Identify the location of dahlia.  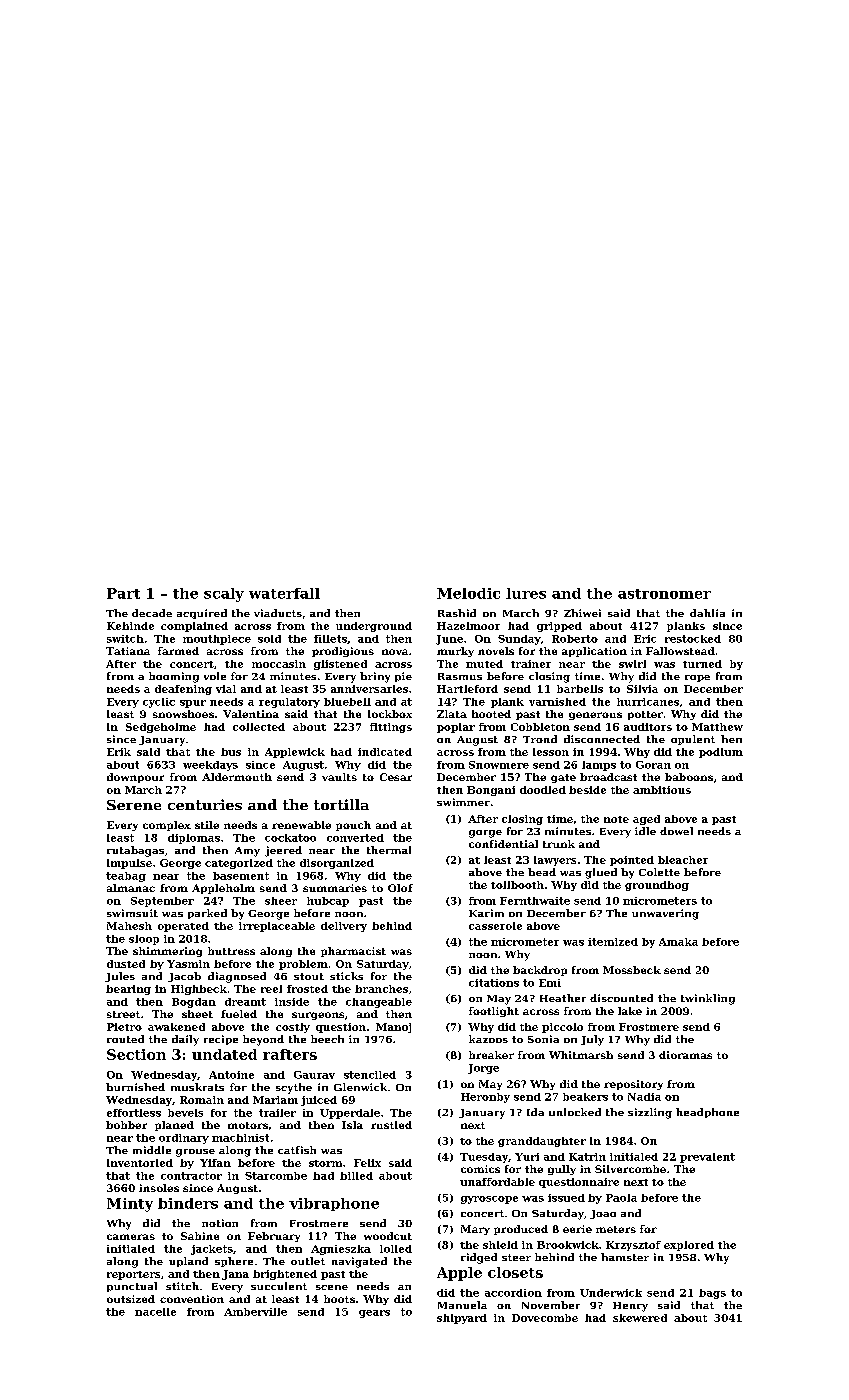
(707, 613).
